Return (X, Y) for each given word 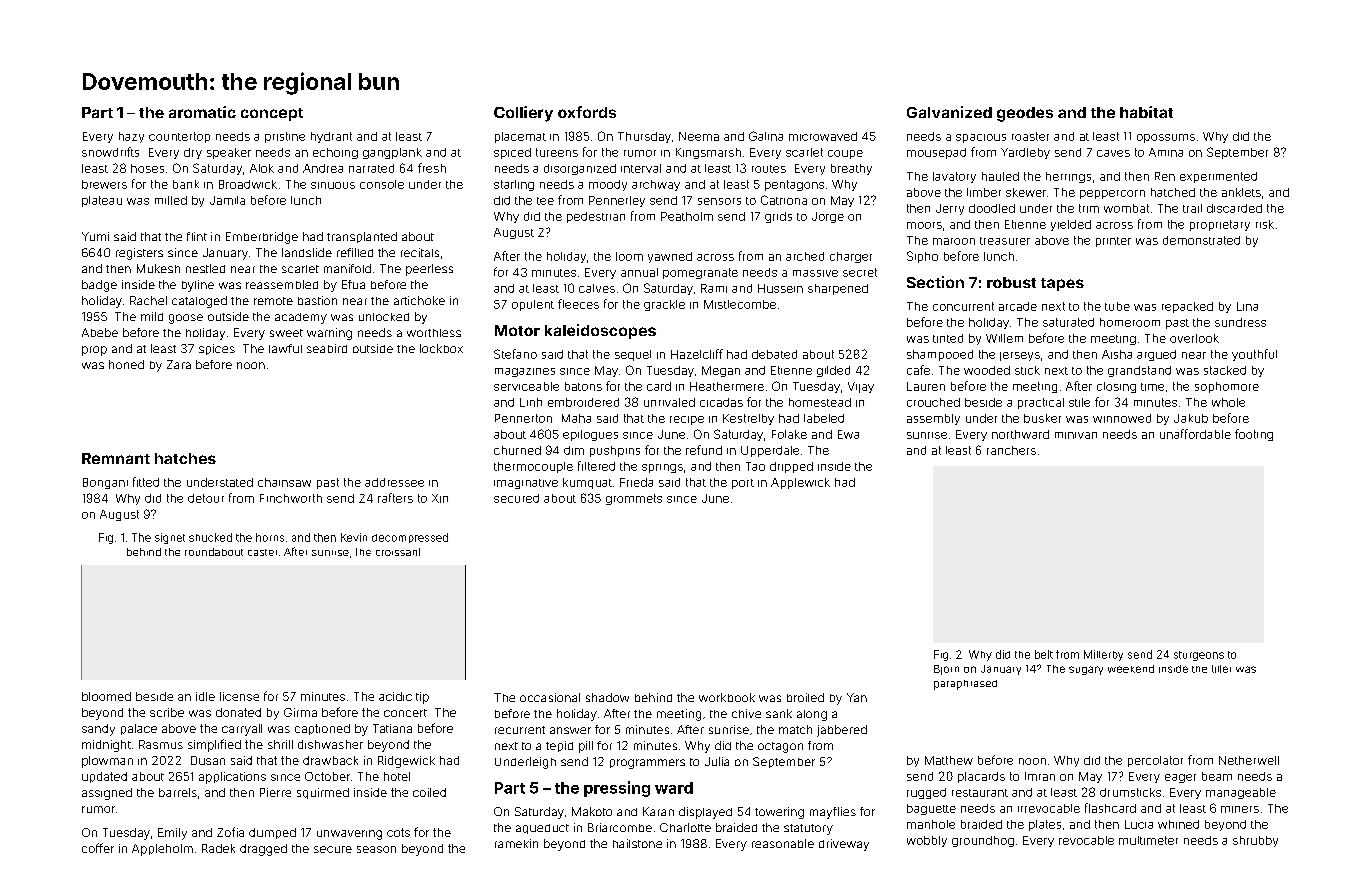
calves (597, 288)
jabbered (842, 731)
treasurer (1005, 241)
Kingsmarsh (708, 153)
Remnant (116, 458)
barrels (178, 792)
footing (1254, 435)
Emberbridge (262, 238)
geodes (1025, 114)
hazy (131, 137)
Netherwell (1249, 760)
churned (517, 450)
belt (1044, 654)
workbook (727, 697)
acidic (395, 696)
